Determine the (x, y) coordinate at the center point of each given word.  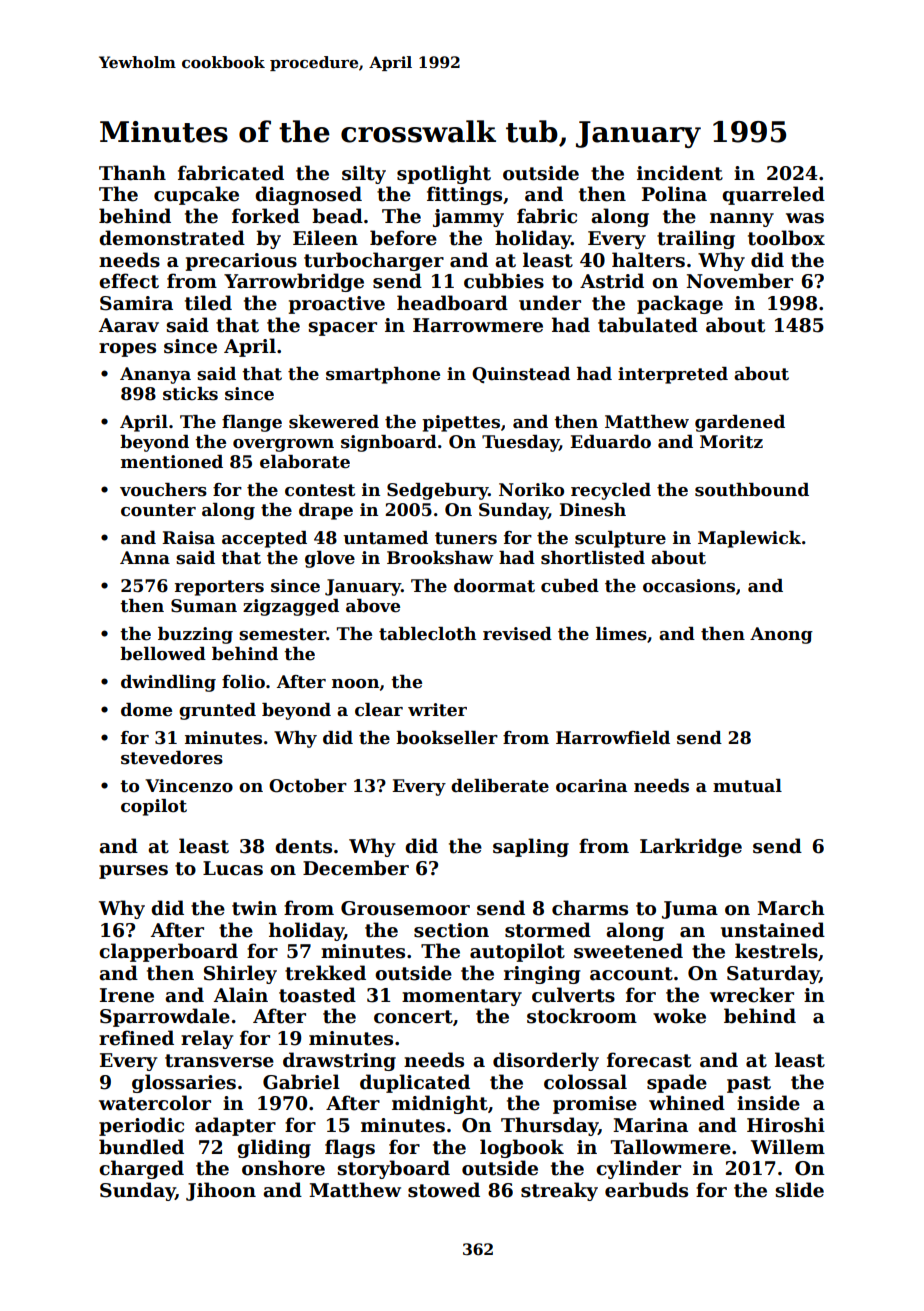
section (451, 930)
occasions (689, 586)
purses (133, 872)
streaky (559, 1191)
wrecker (752, 995)
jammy (468, 218)
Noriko (531, 490)
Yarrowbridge (294, 282)
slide (799, 1190)
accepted (264, 539)
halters (648, 260)
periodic (141, 1126)
